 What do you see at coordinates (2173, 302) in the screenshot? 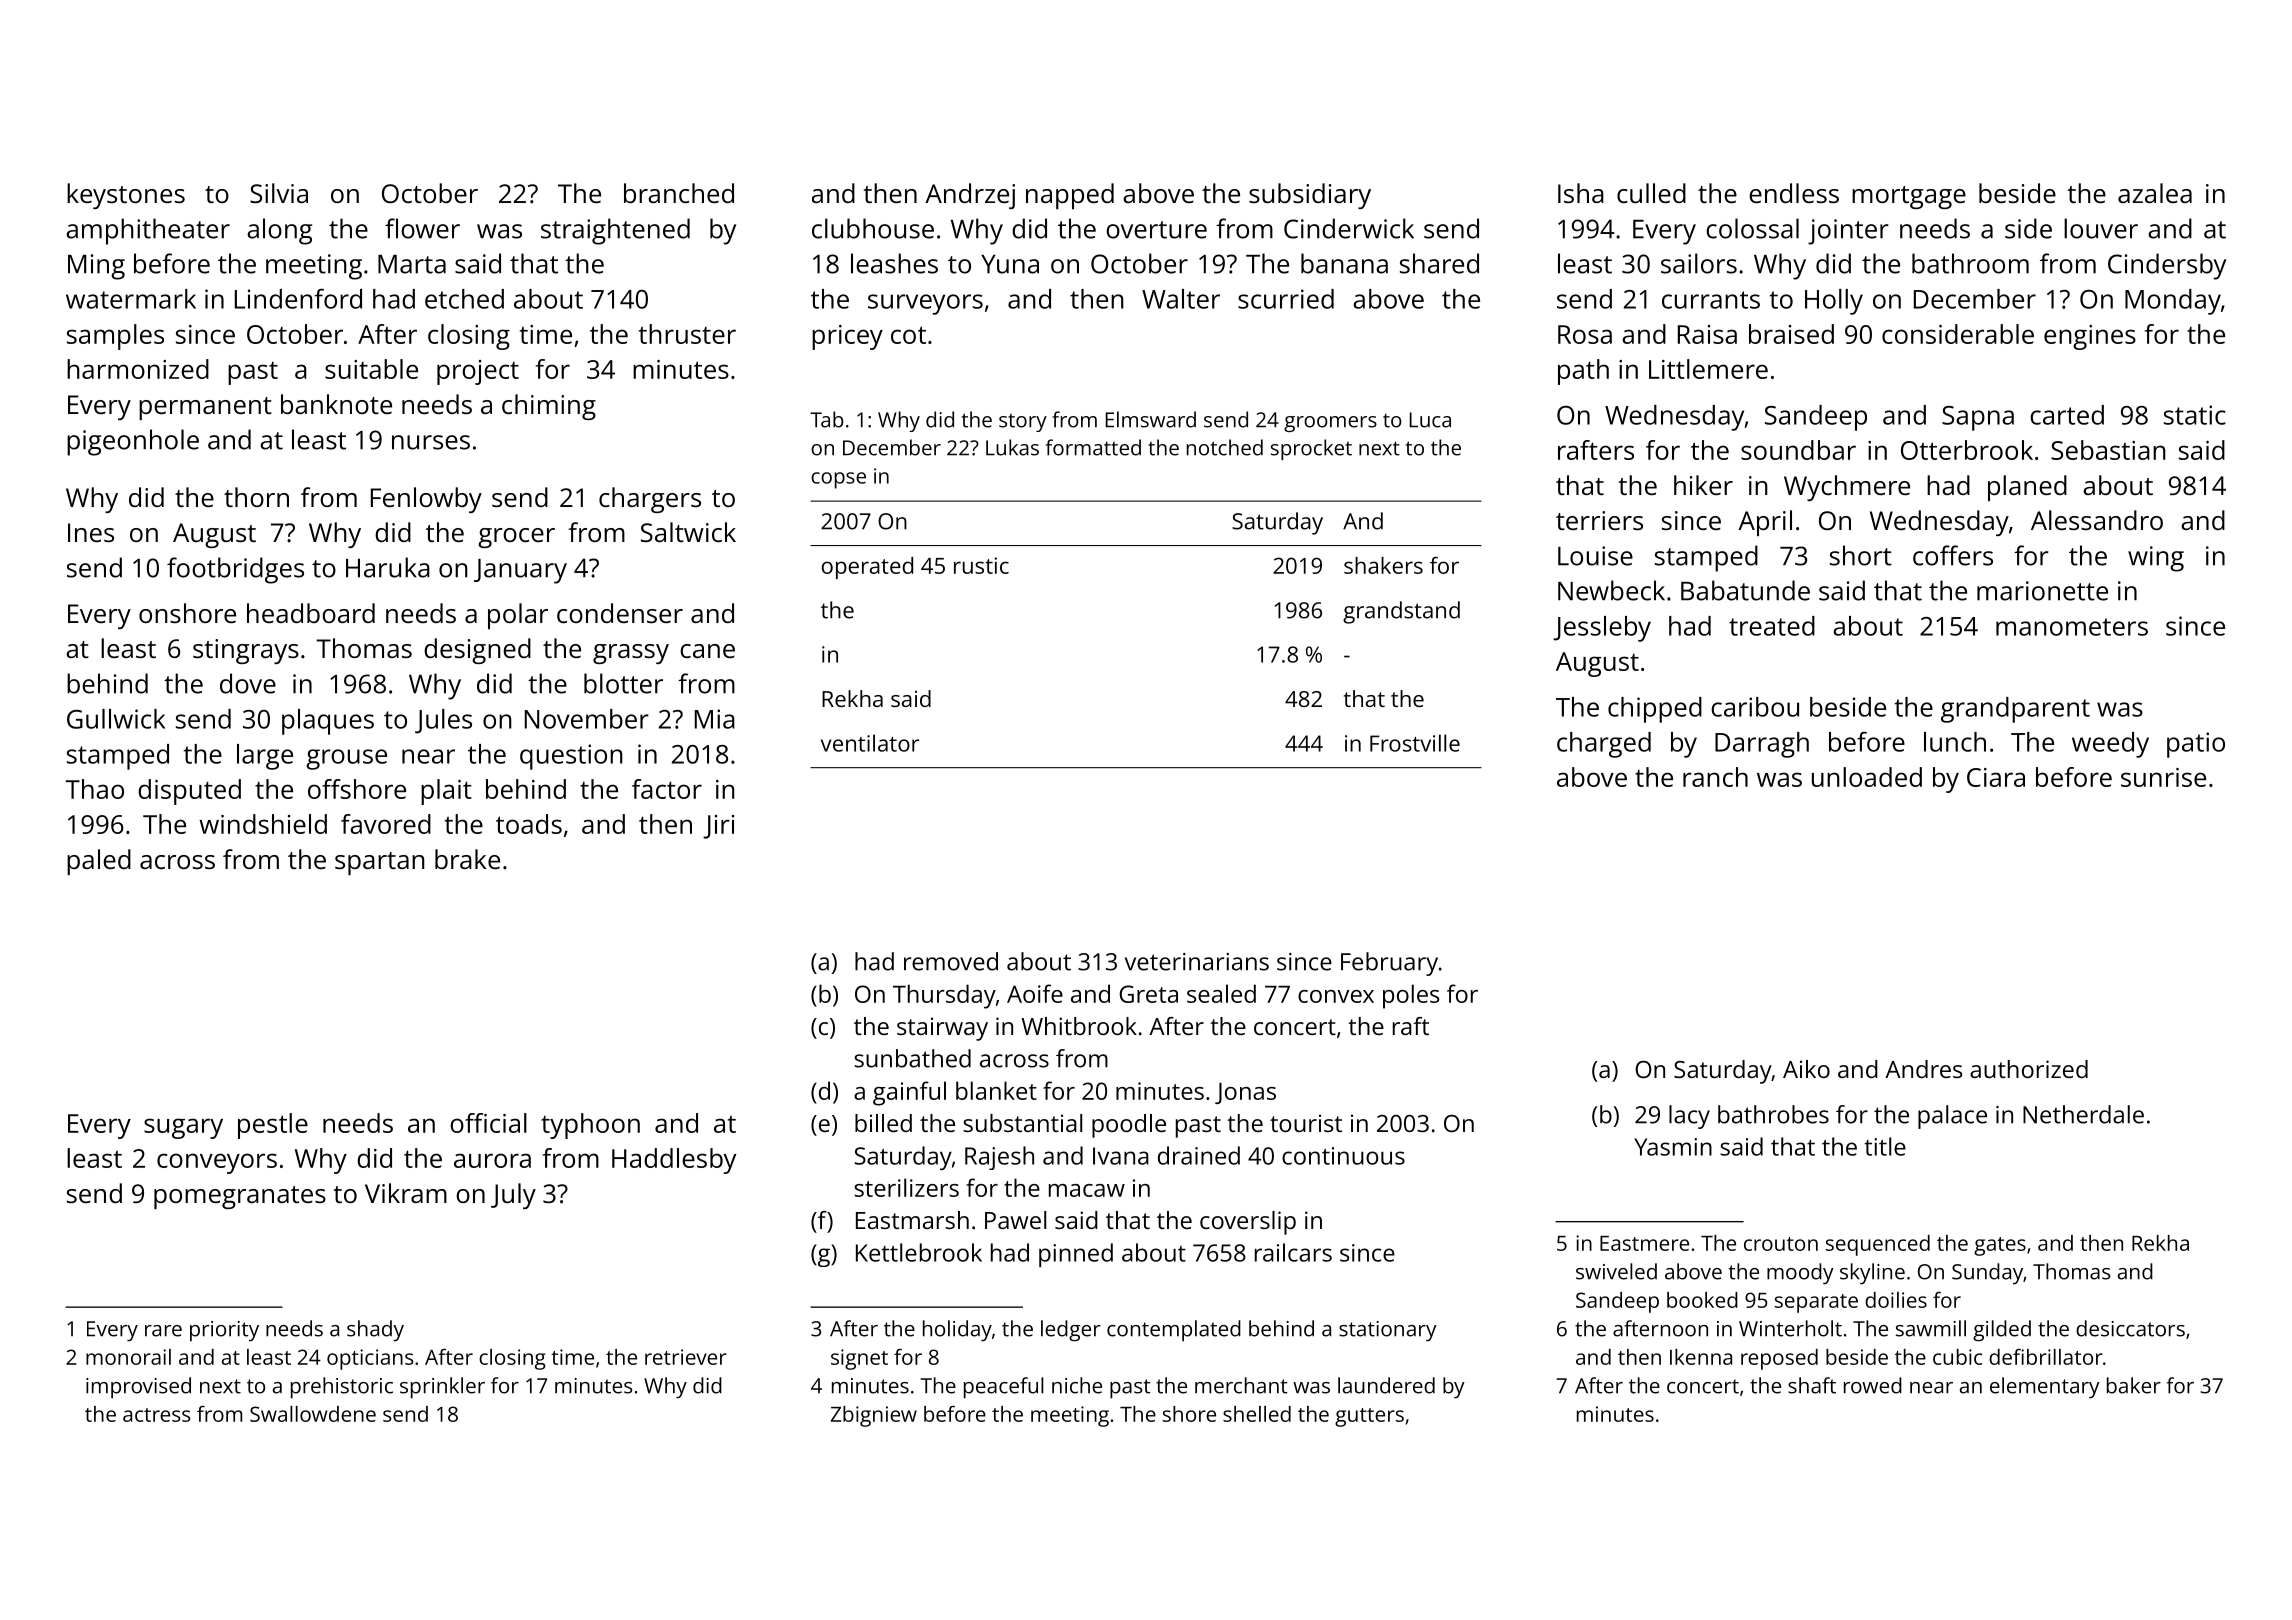
I see `Monday` at bounding box center [2173, 302].
